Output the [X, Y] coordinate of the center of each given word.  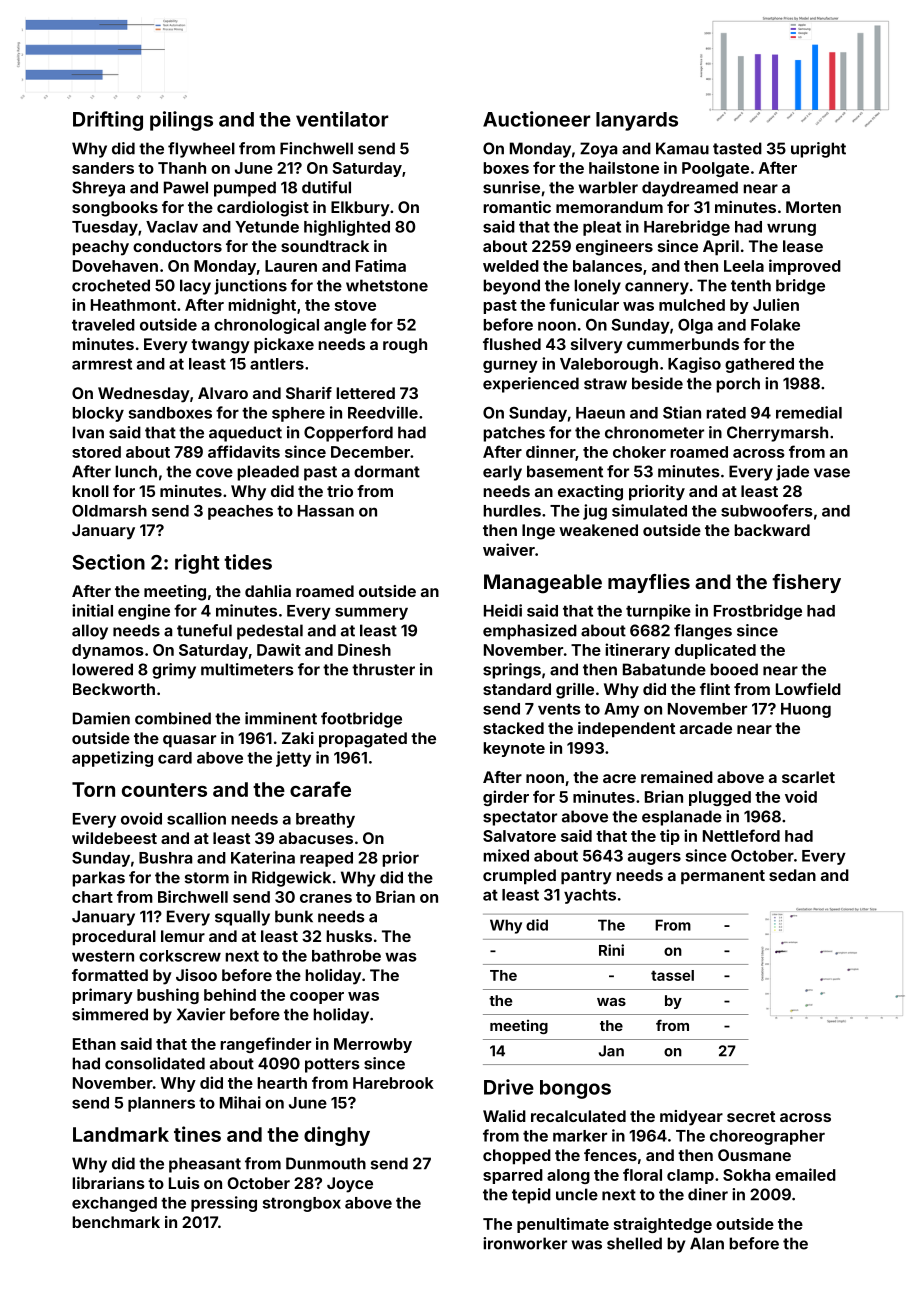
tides [248, 562]
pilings [181, 121]
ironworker [525, 1243]
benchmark [116, 1222]
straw [605, 384]
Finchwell [316, 148]
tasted [737, 148]
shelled [634, 1243]
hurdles [512, 511]
